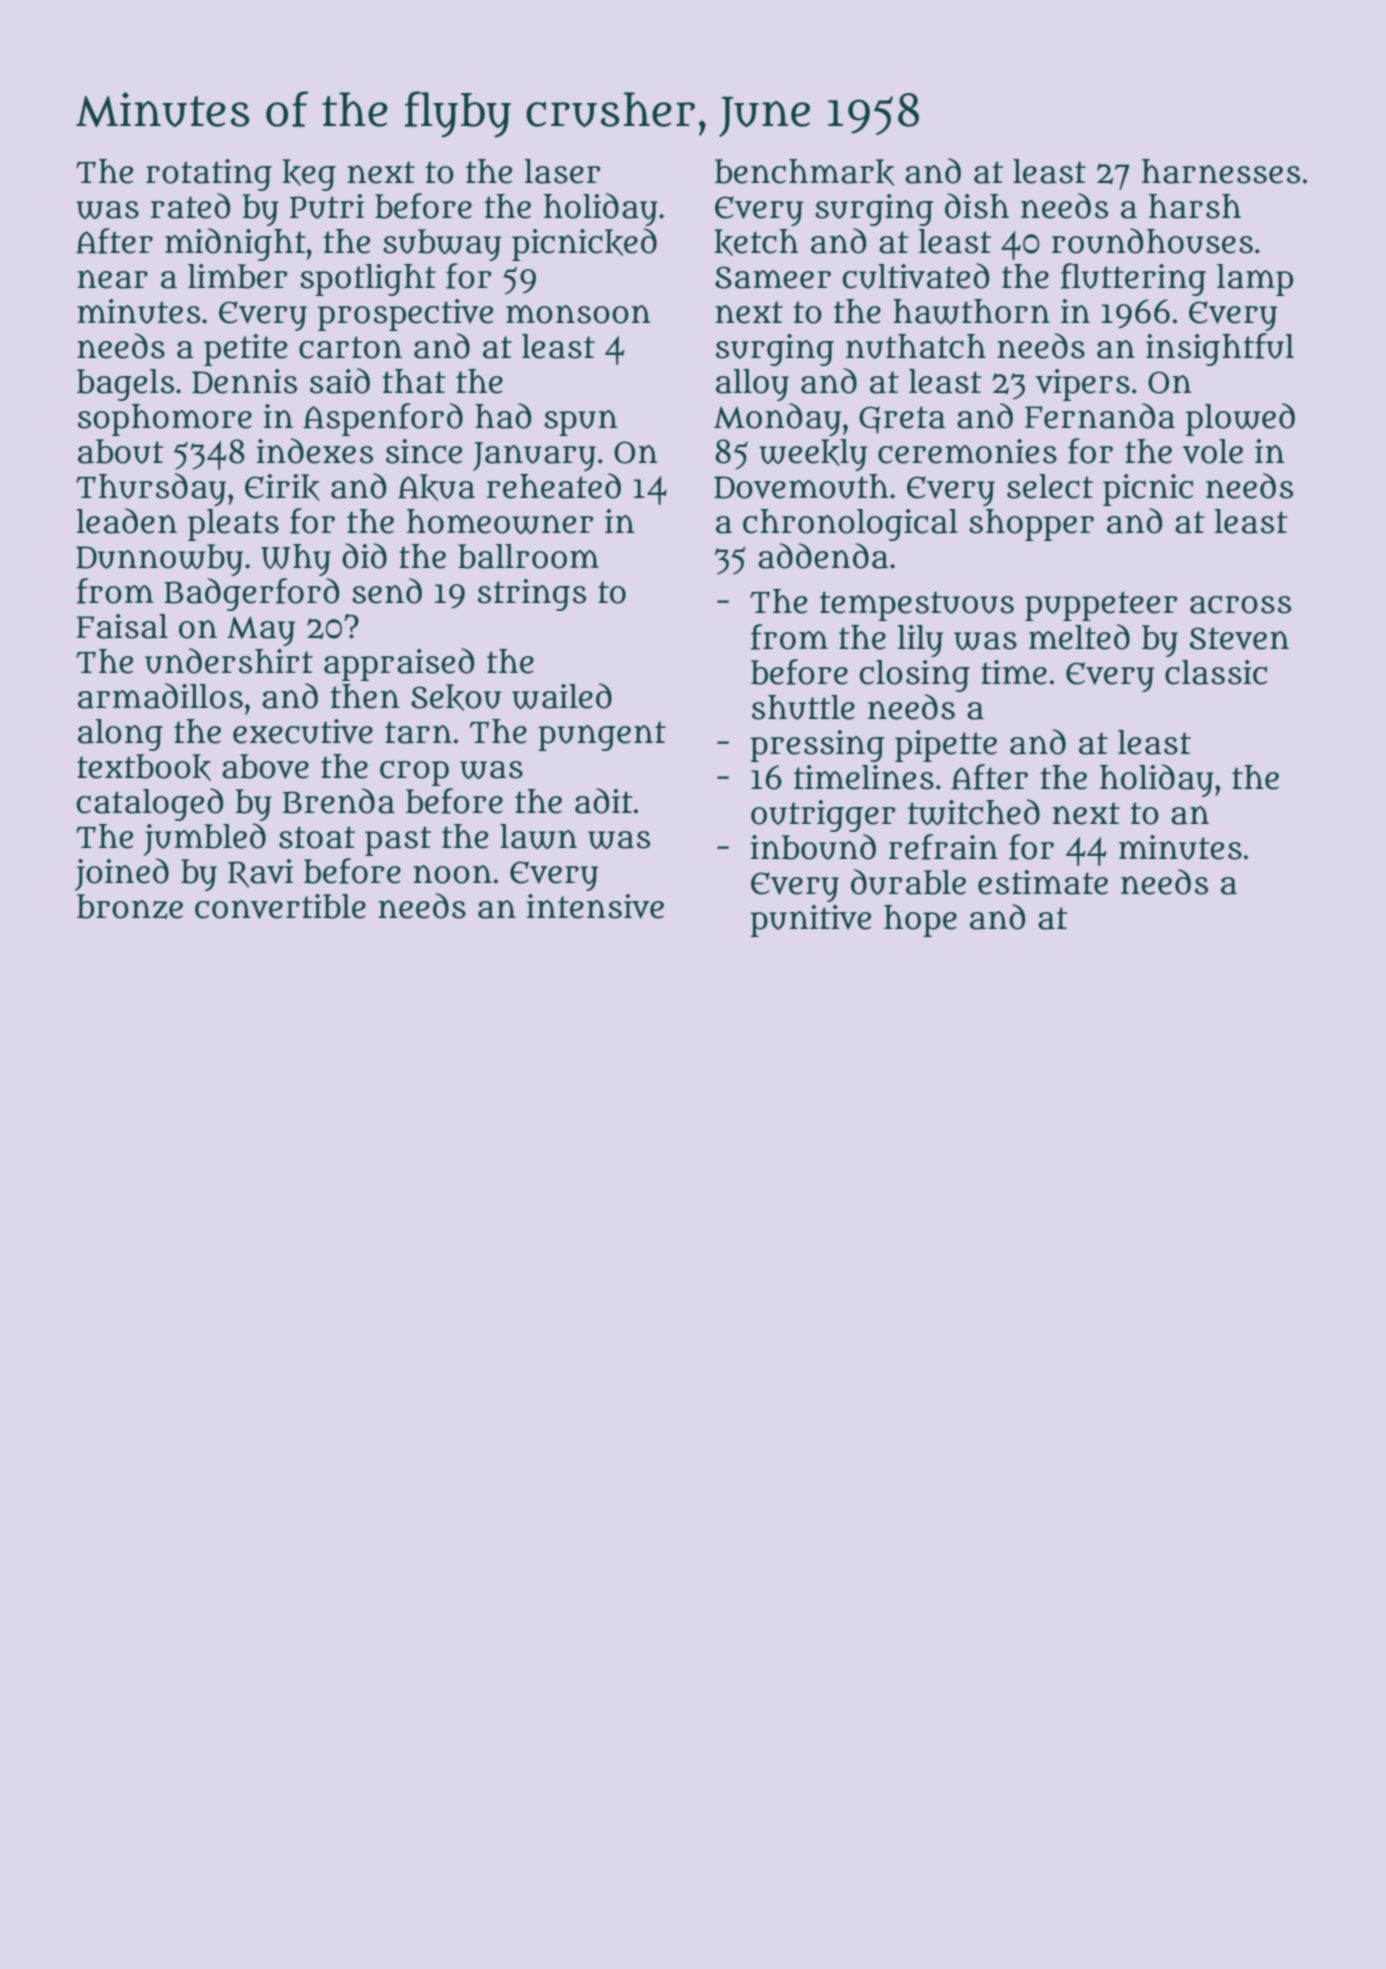  Describe the element at coordinates (971, 311) in the image. I see `hawthorn` at that location.
